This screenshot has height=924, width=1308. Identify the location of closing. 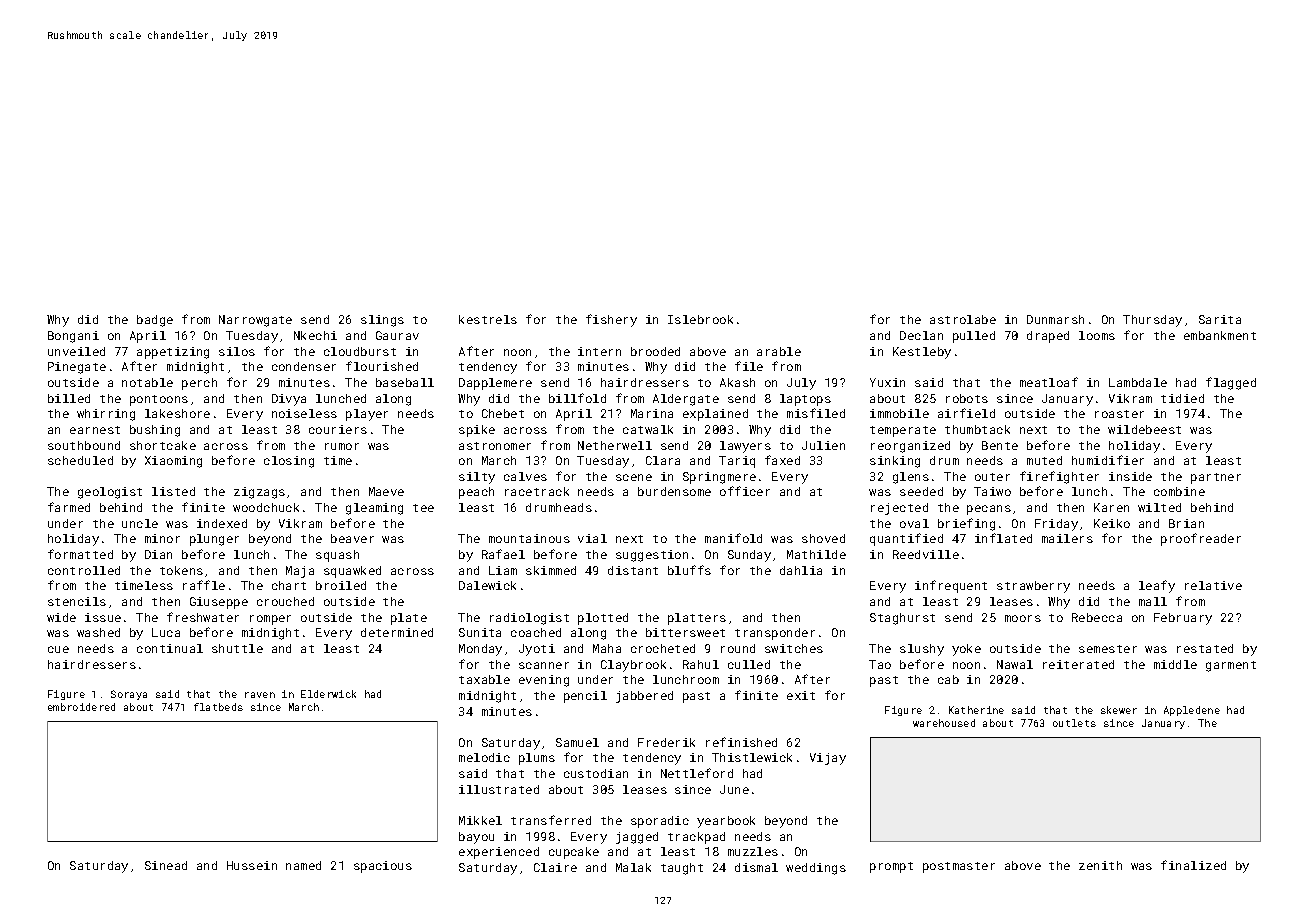
(289, 462).
